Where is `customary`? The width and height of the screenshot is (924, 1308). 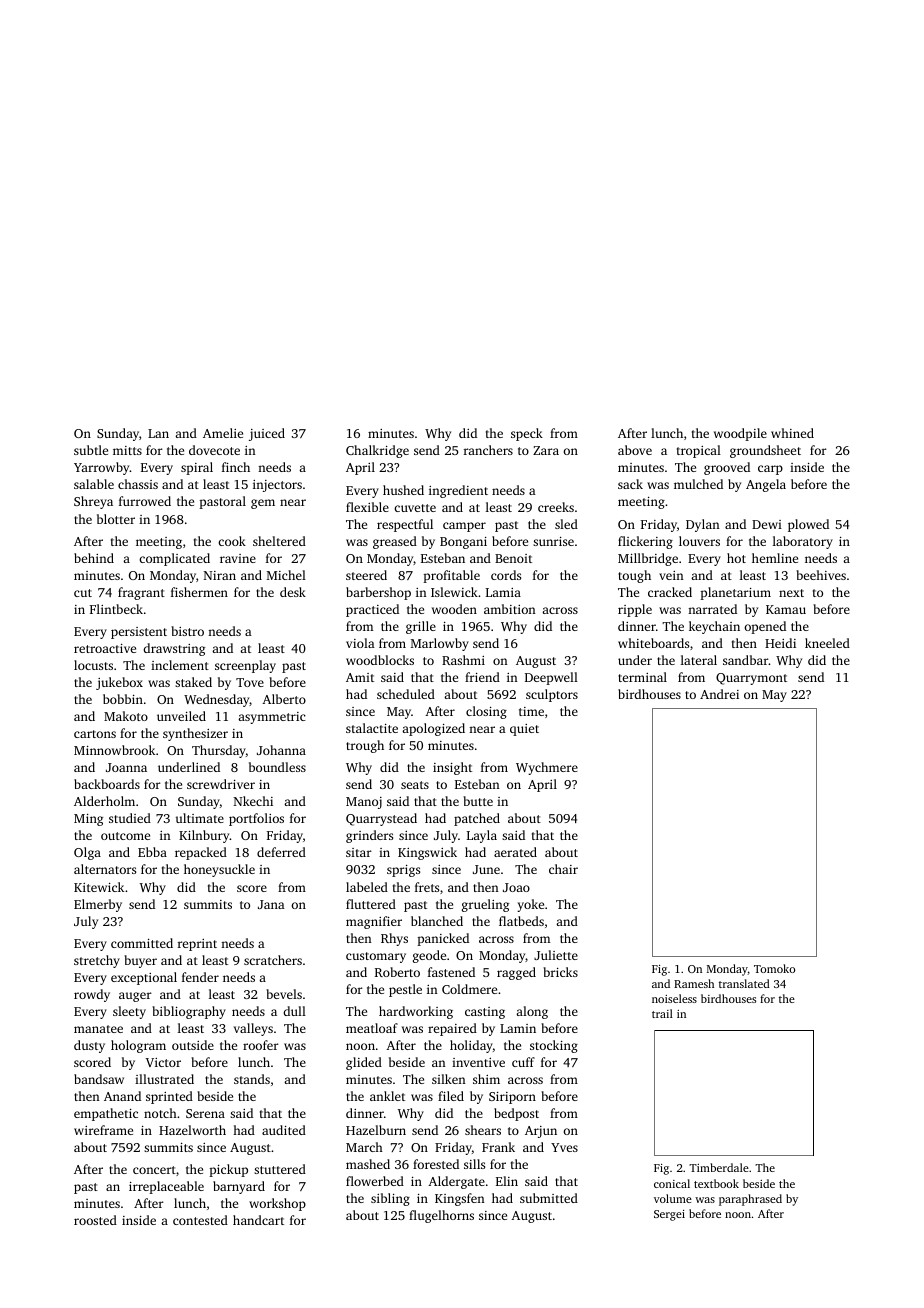
customary is located at coordinates (376, 957).
